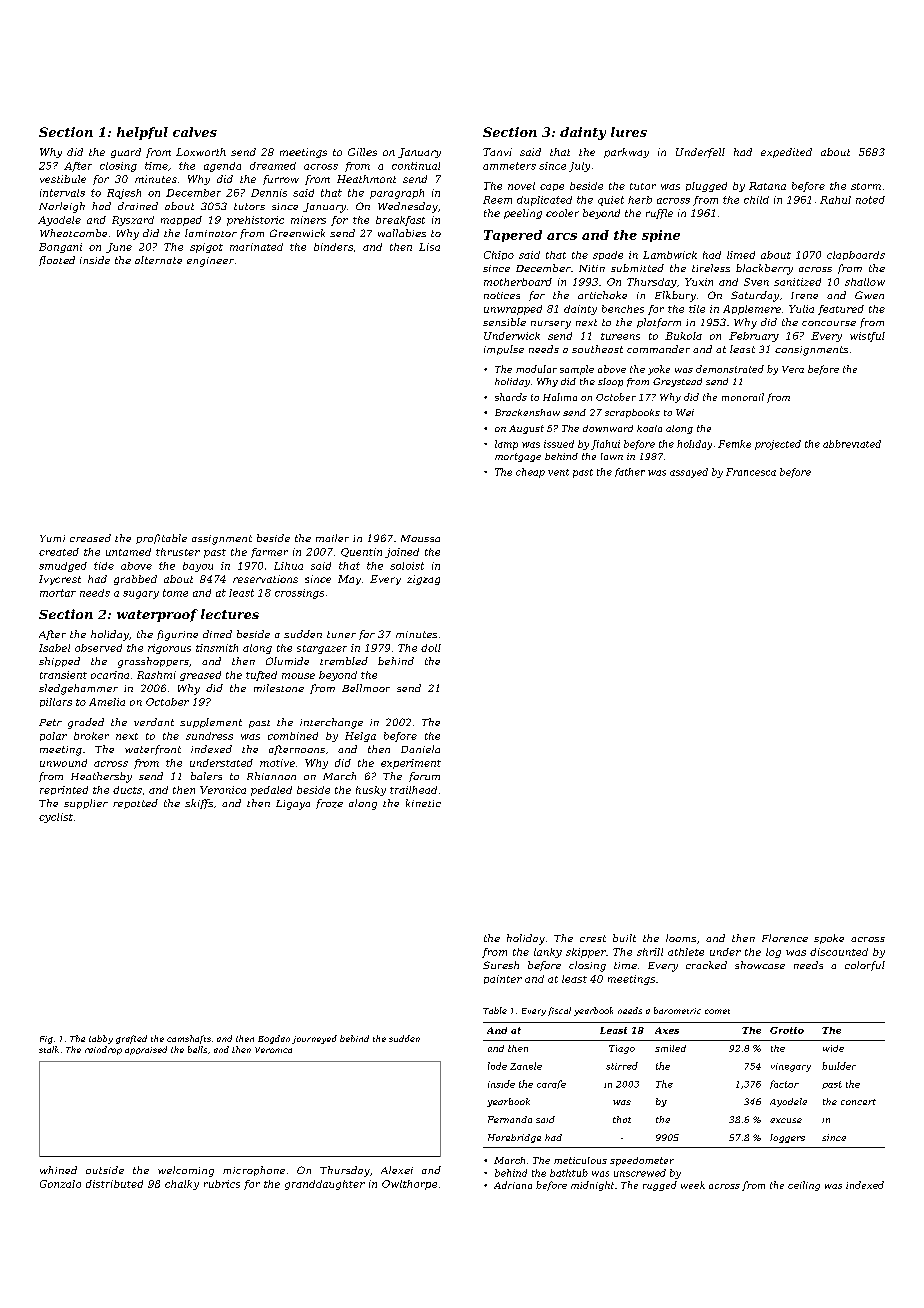 The image size is (924, 1308). I want to click on discounted, so click(839, 952).
